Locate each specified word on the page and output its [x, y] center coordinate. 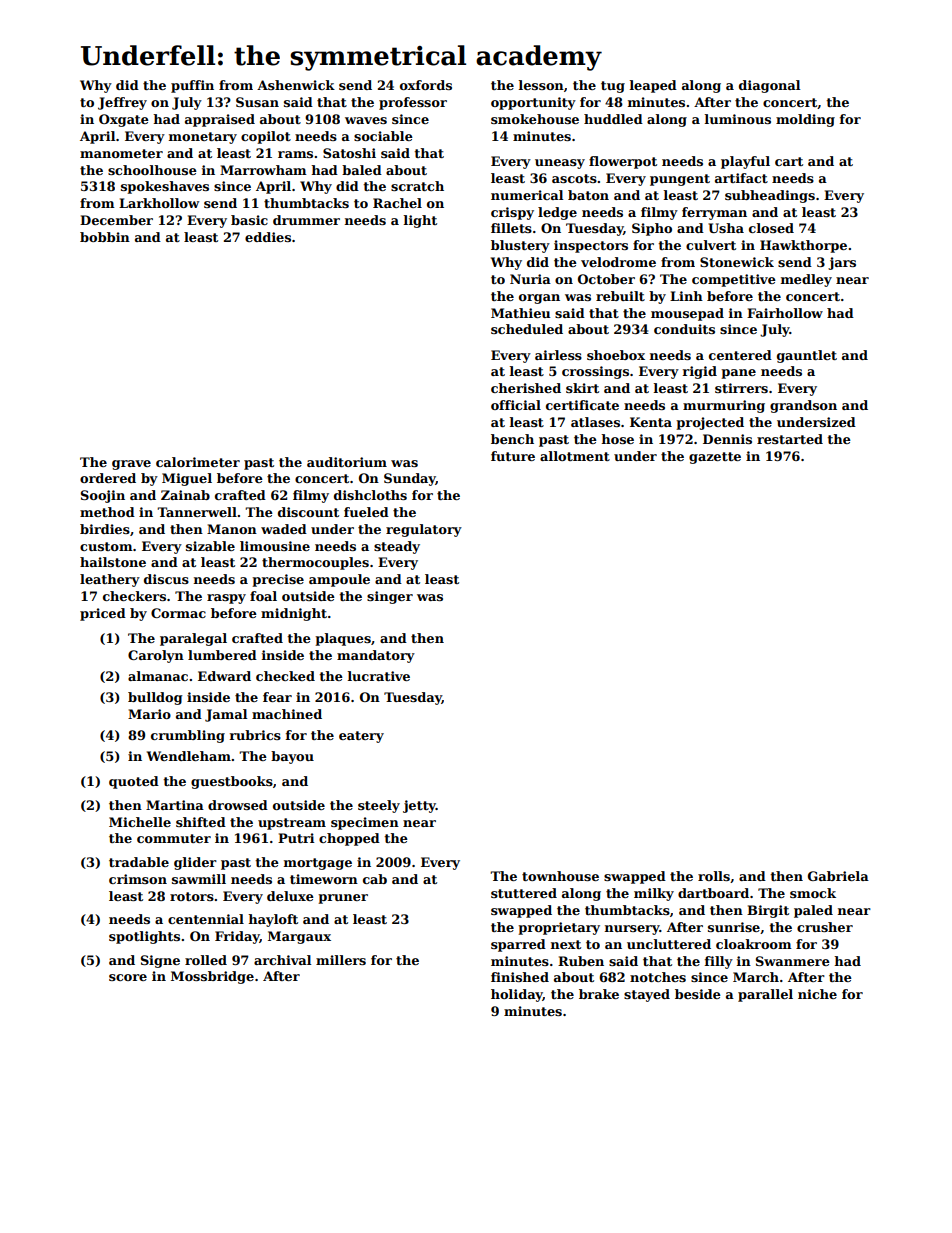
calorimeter [198, 462]
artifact [741, 178]
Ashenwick [296, 85]
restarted [790, 439]
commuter [174, 838]
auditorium [347, 462]
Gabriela [838, 876]
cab [375, 879]
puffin [192, 86]
